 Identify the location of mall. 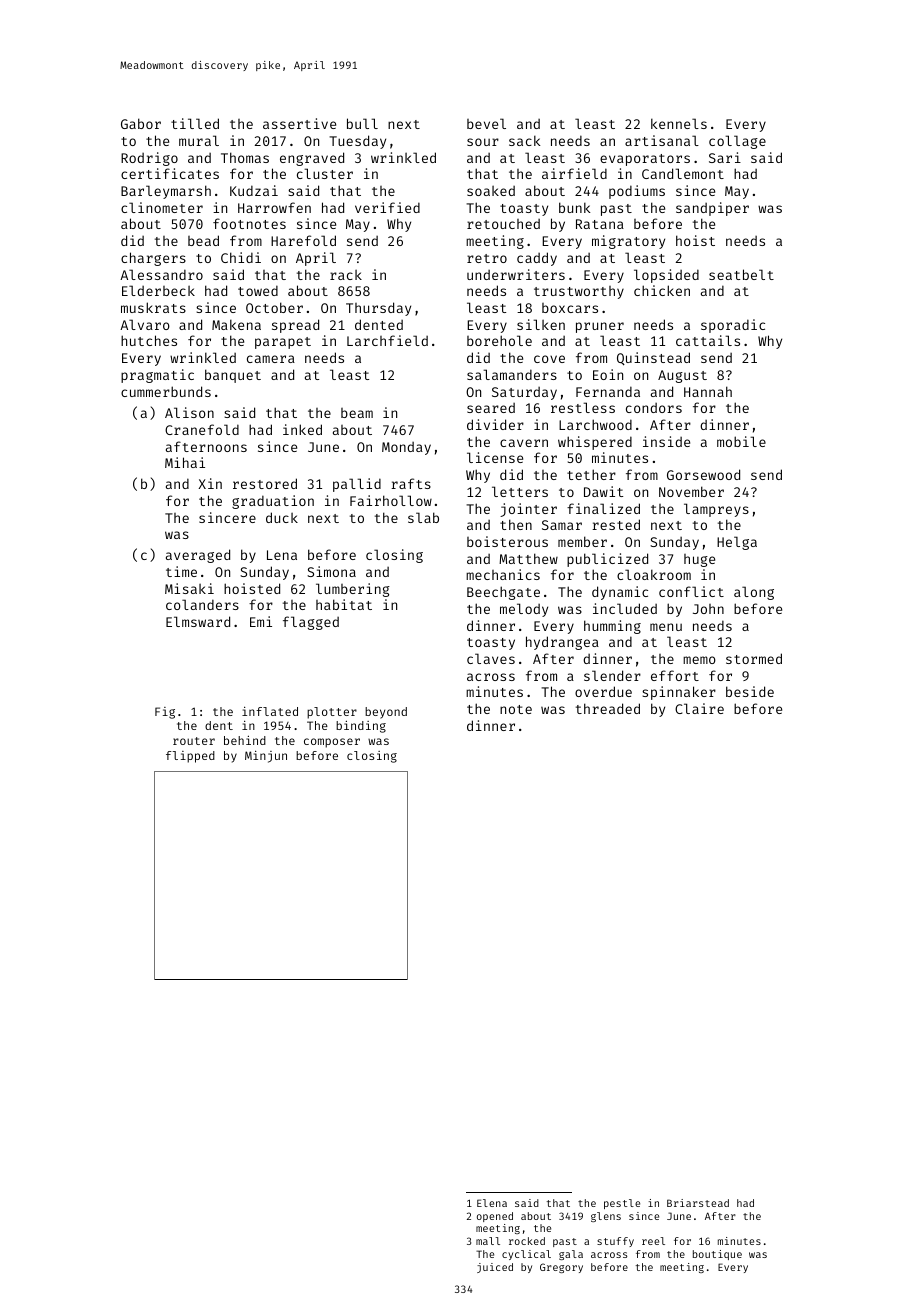
(488, 1241).
